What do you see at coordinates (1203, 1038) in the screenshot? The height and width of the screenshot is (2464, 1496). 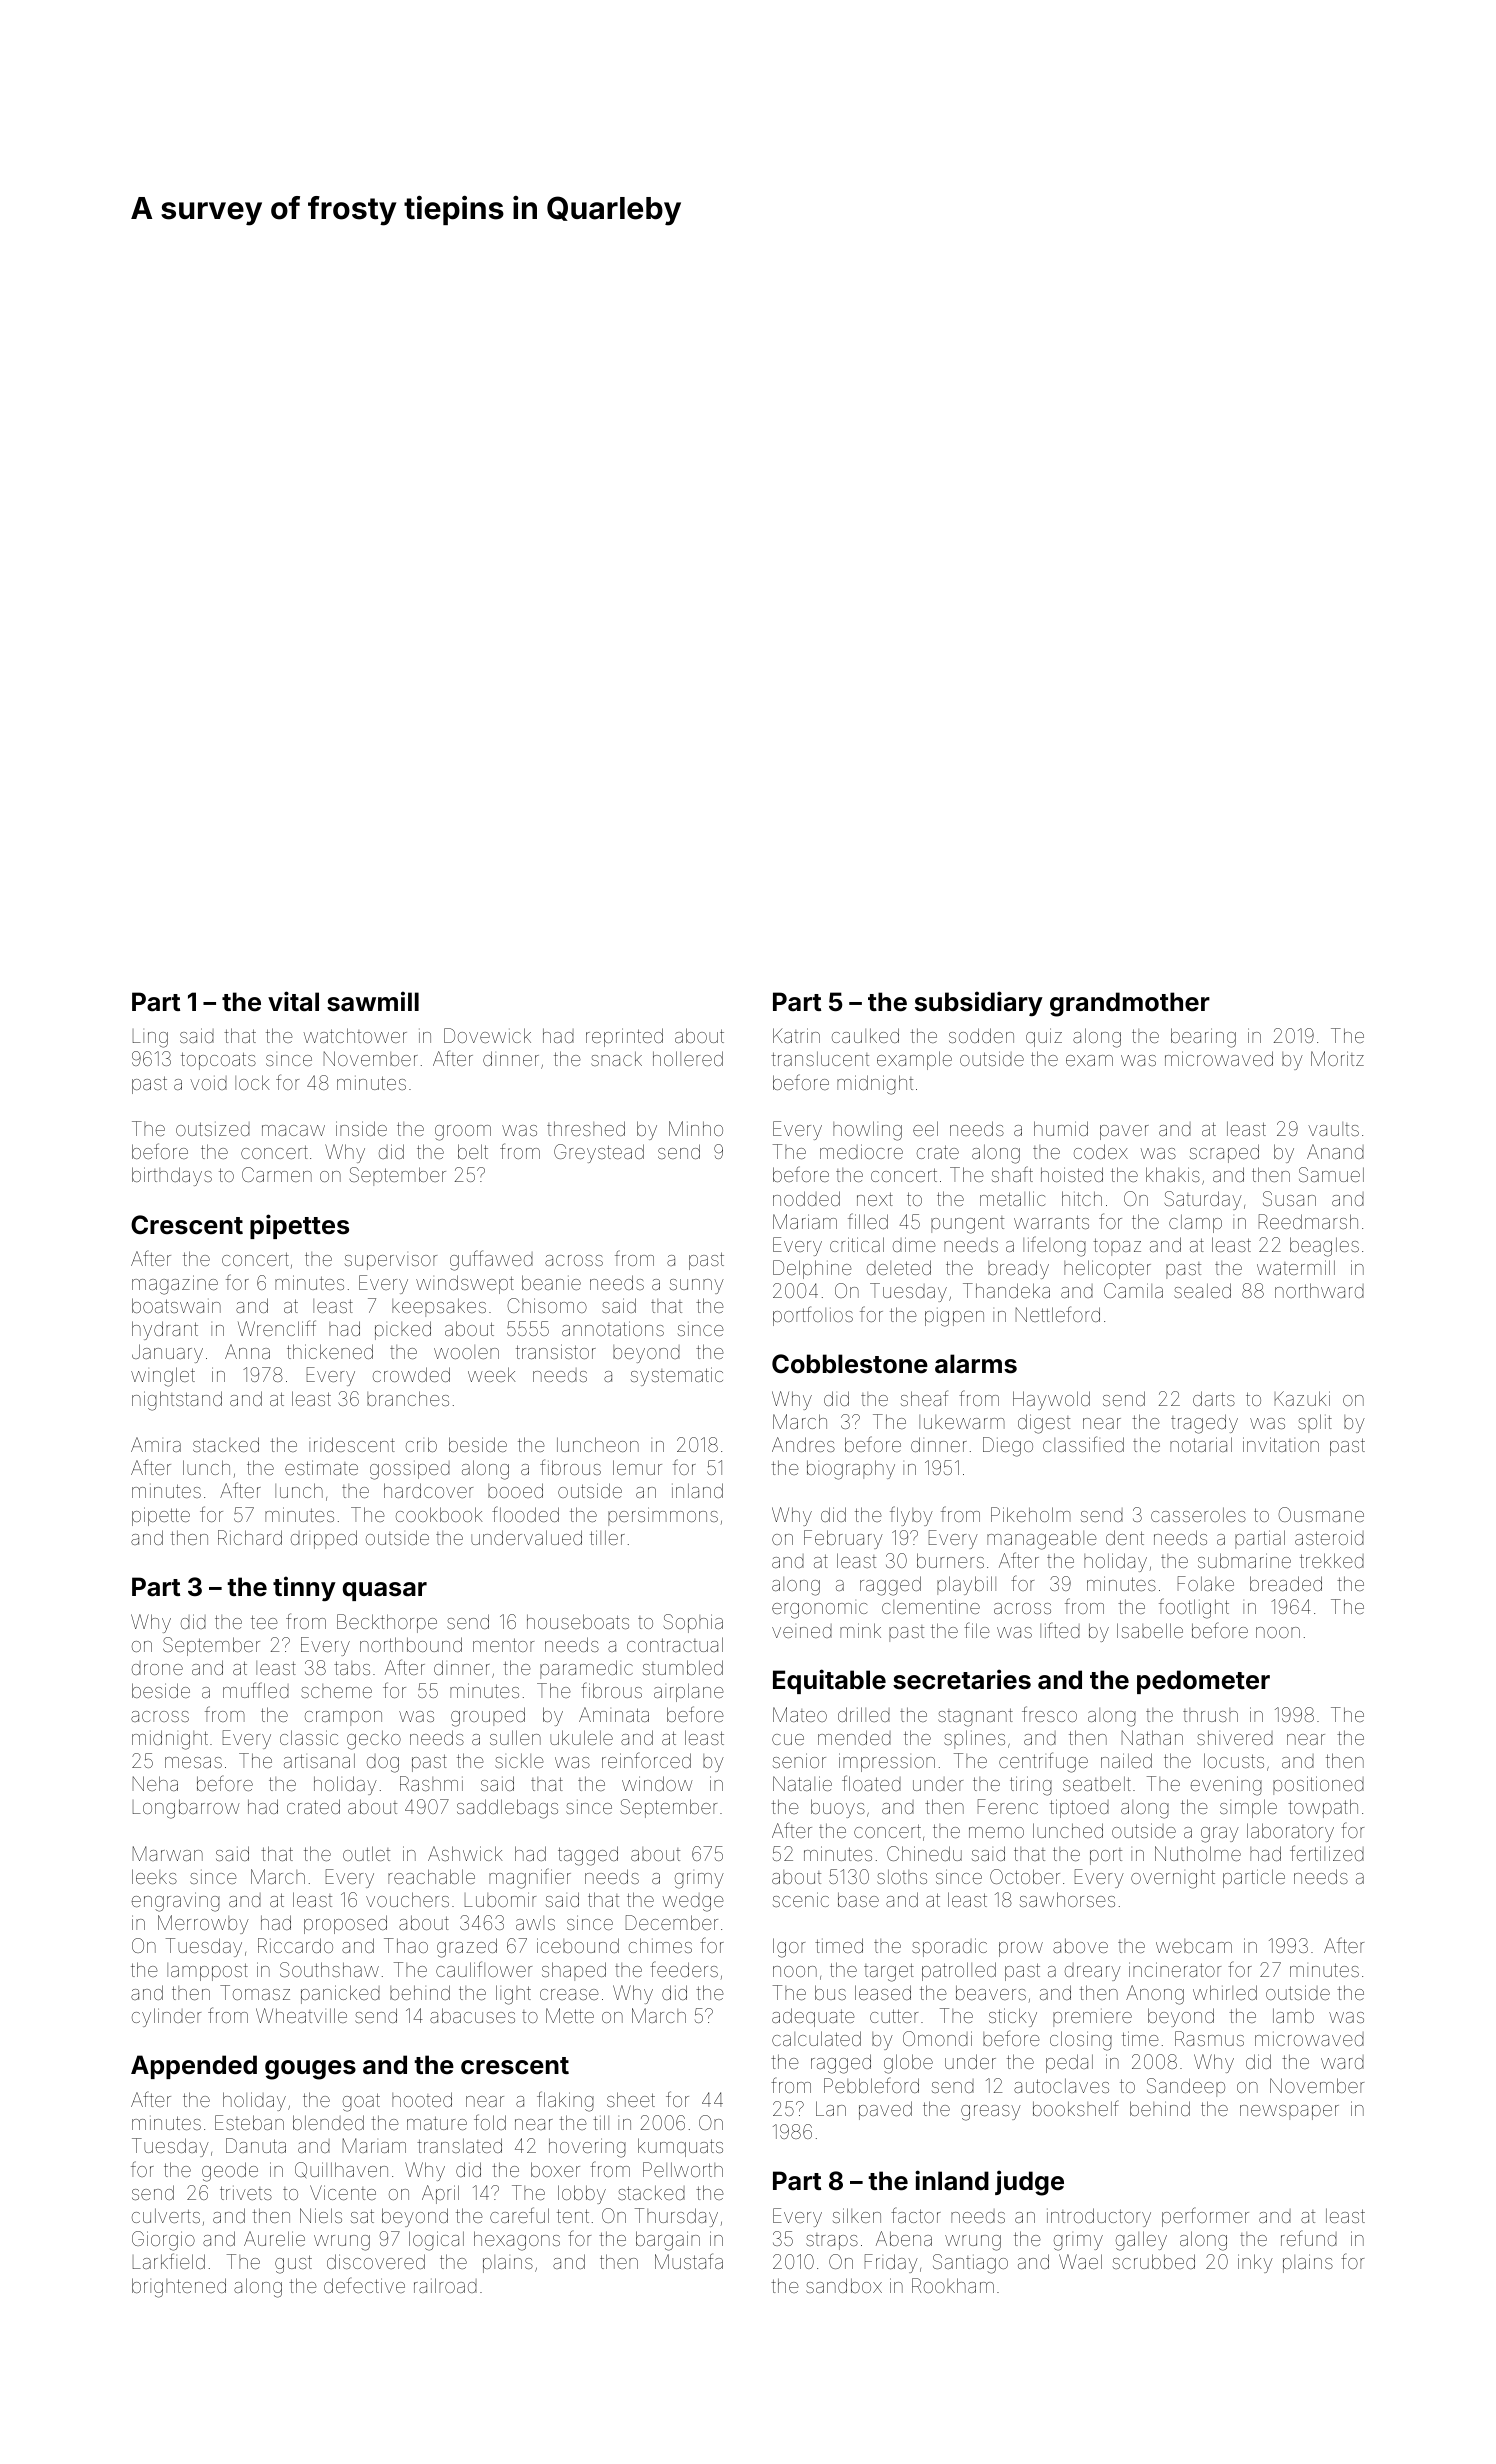 I see `bearing` at bounding box center [1203, 1038].
